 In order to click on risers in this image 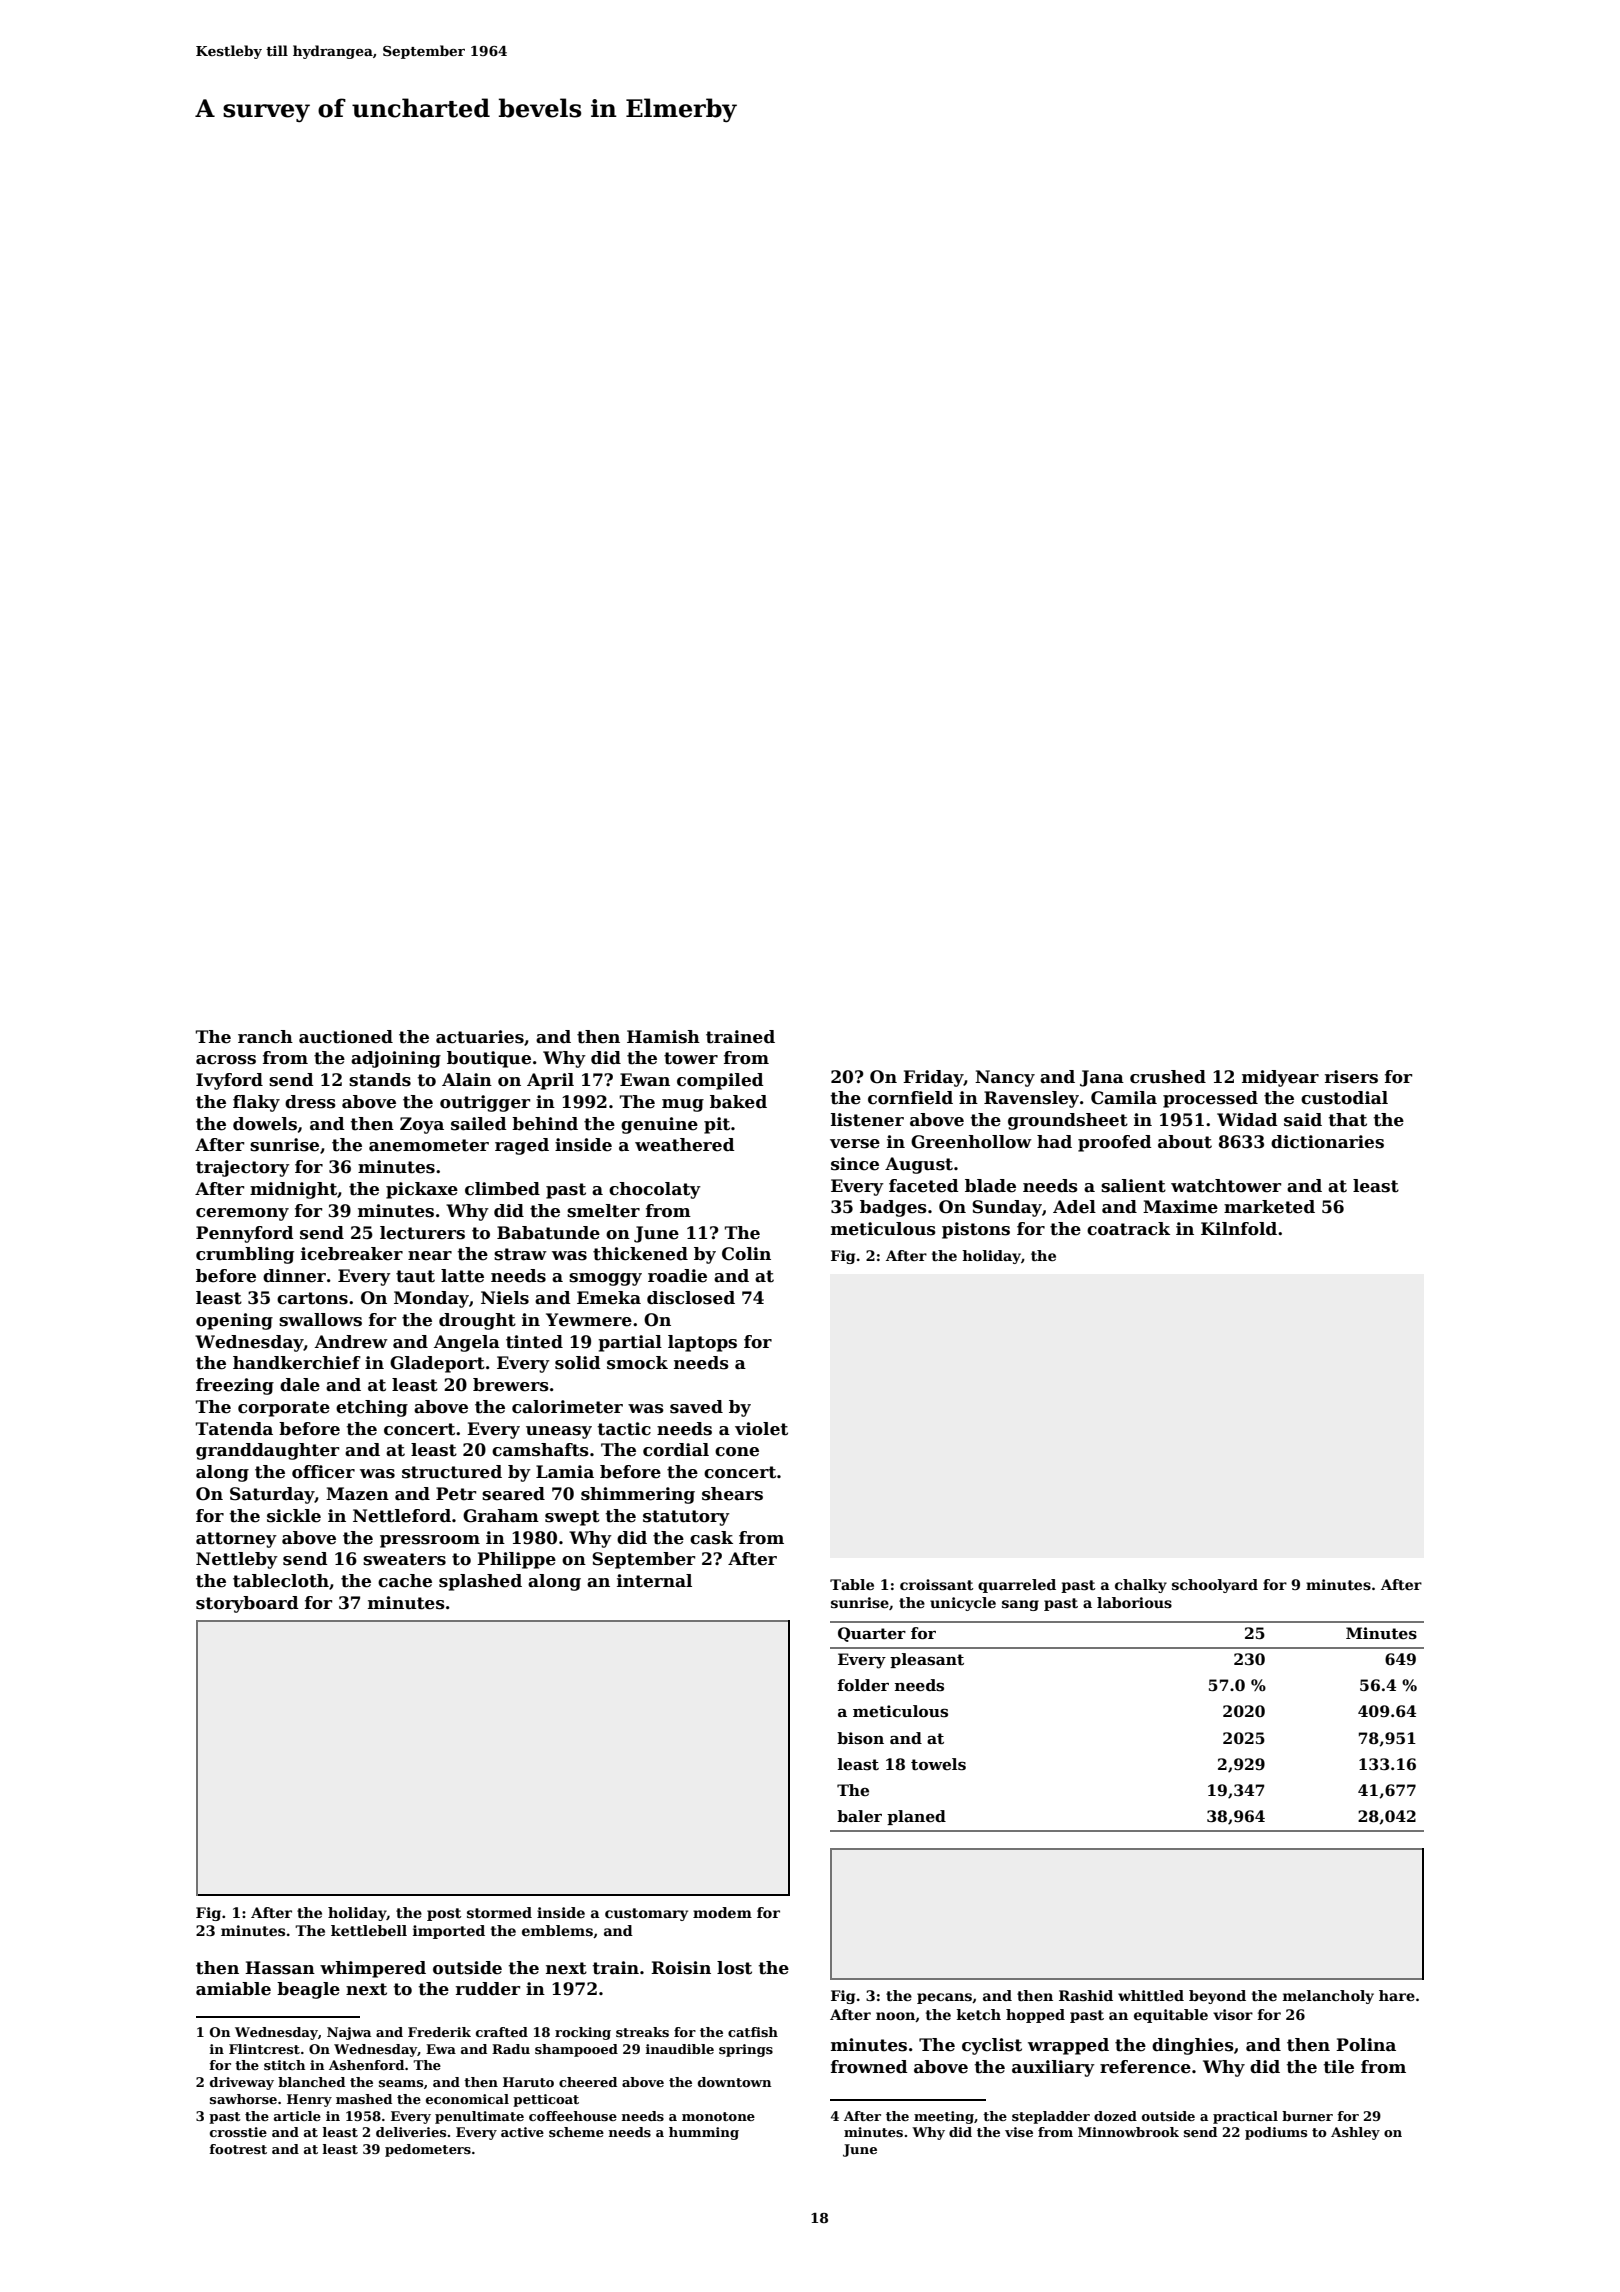, I will do `click(1351, 1077)`.
